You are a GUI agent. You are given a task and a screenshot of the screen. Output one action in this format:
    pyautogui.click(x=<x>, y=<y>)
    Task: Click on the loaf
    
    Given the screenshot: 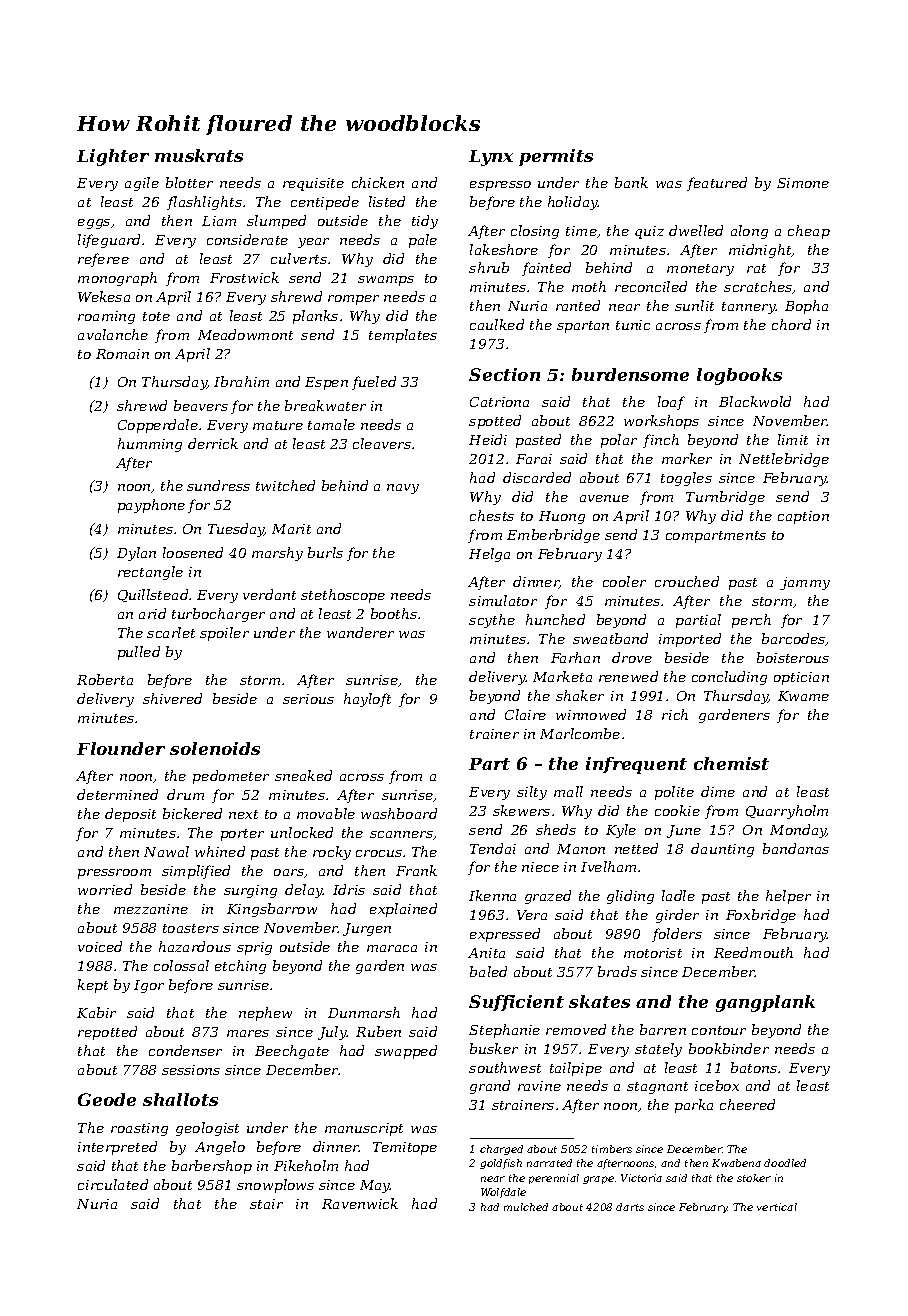 What is the action you would take?
    pyautogui.click(x=671, y=403)
